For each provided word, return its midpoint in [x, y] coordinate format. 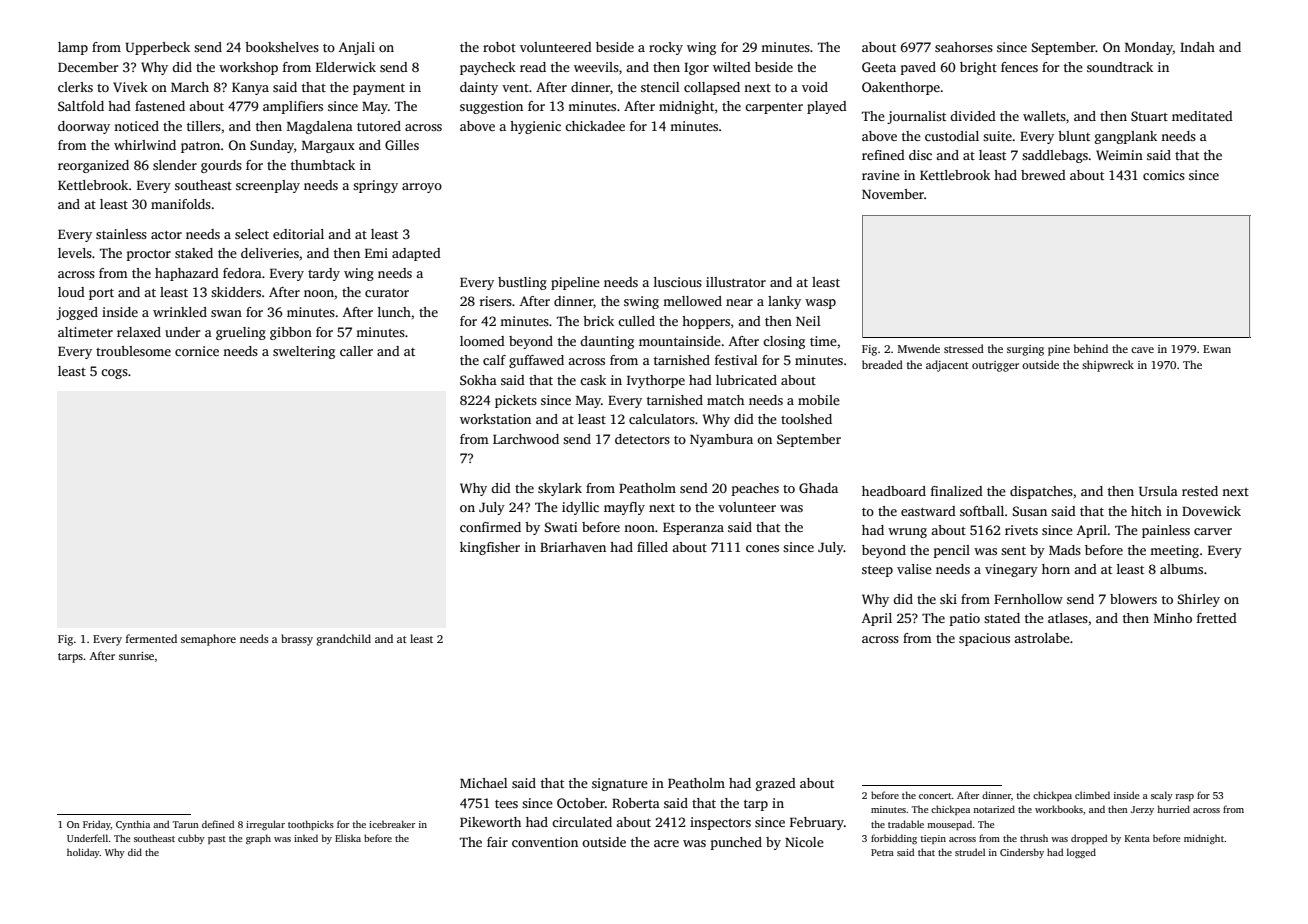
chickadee [595, 126]
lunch [394, 312]
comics [1164, 175]
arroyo [422, 188]
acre [666, 843]
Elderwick [346, 67]
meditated [1202, 116]
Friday [97, 825]
